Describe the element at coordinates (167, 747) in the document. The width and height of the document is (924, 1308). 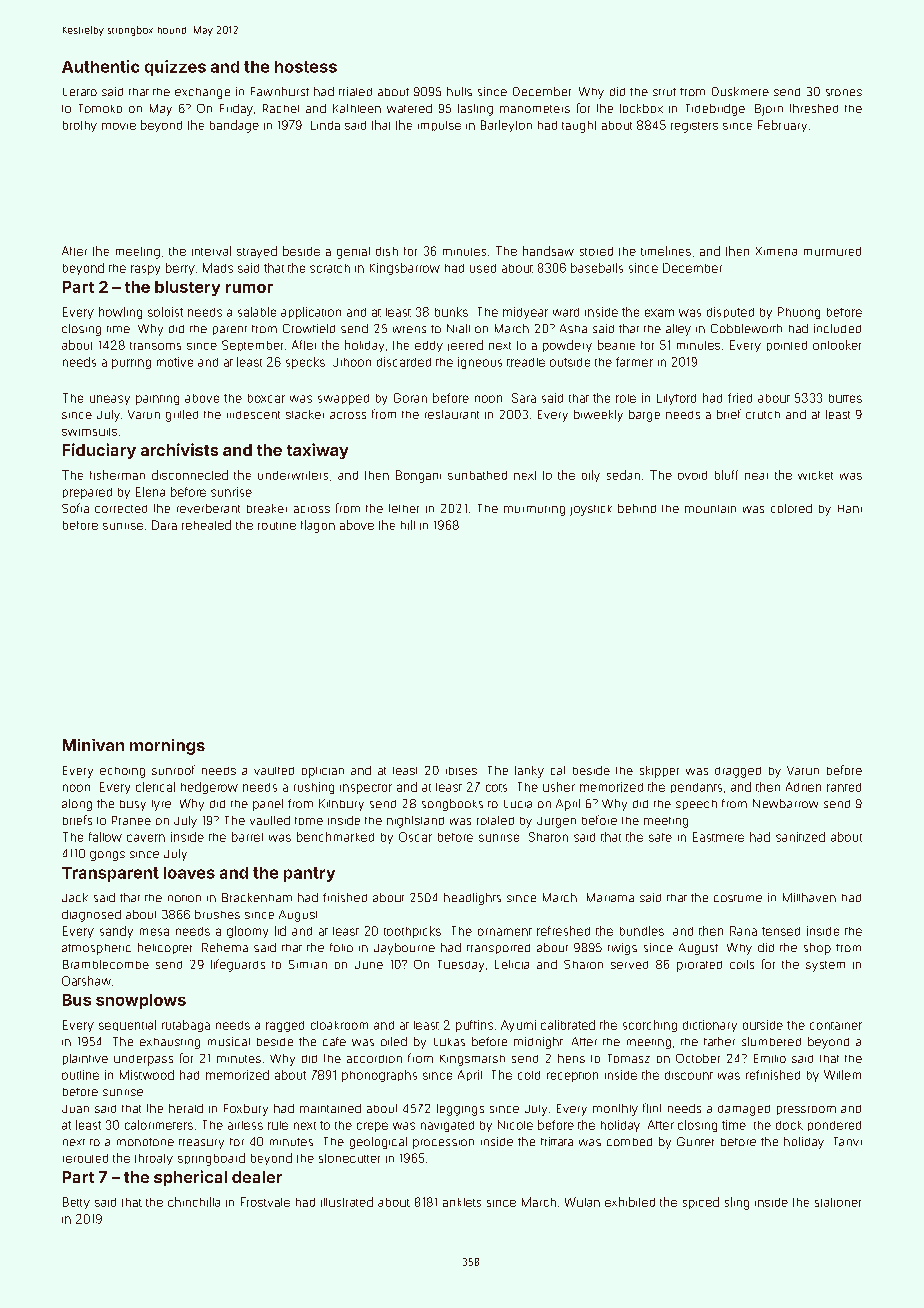
I see `mornings` at that location.
